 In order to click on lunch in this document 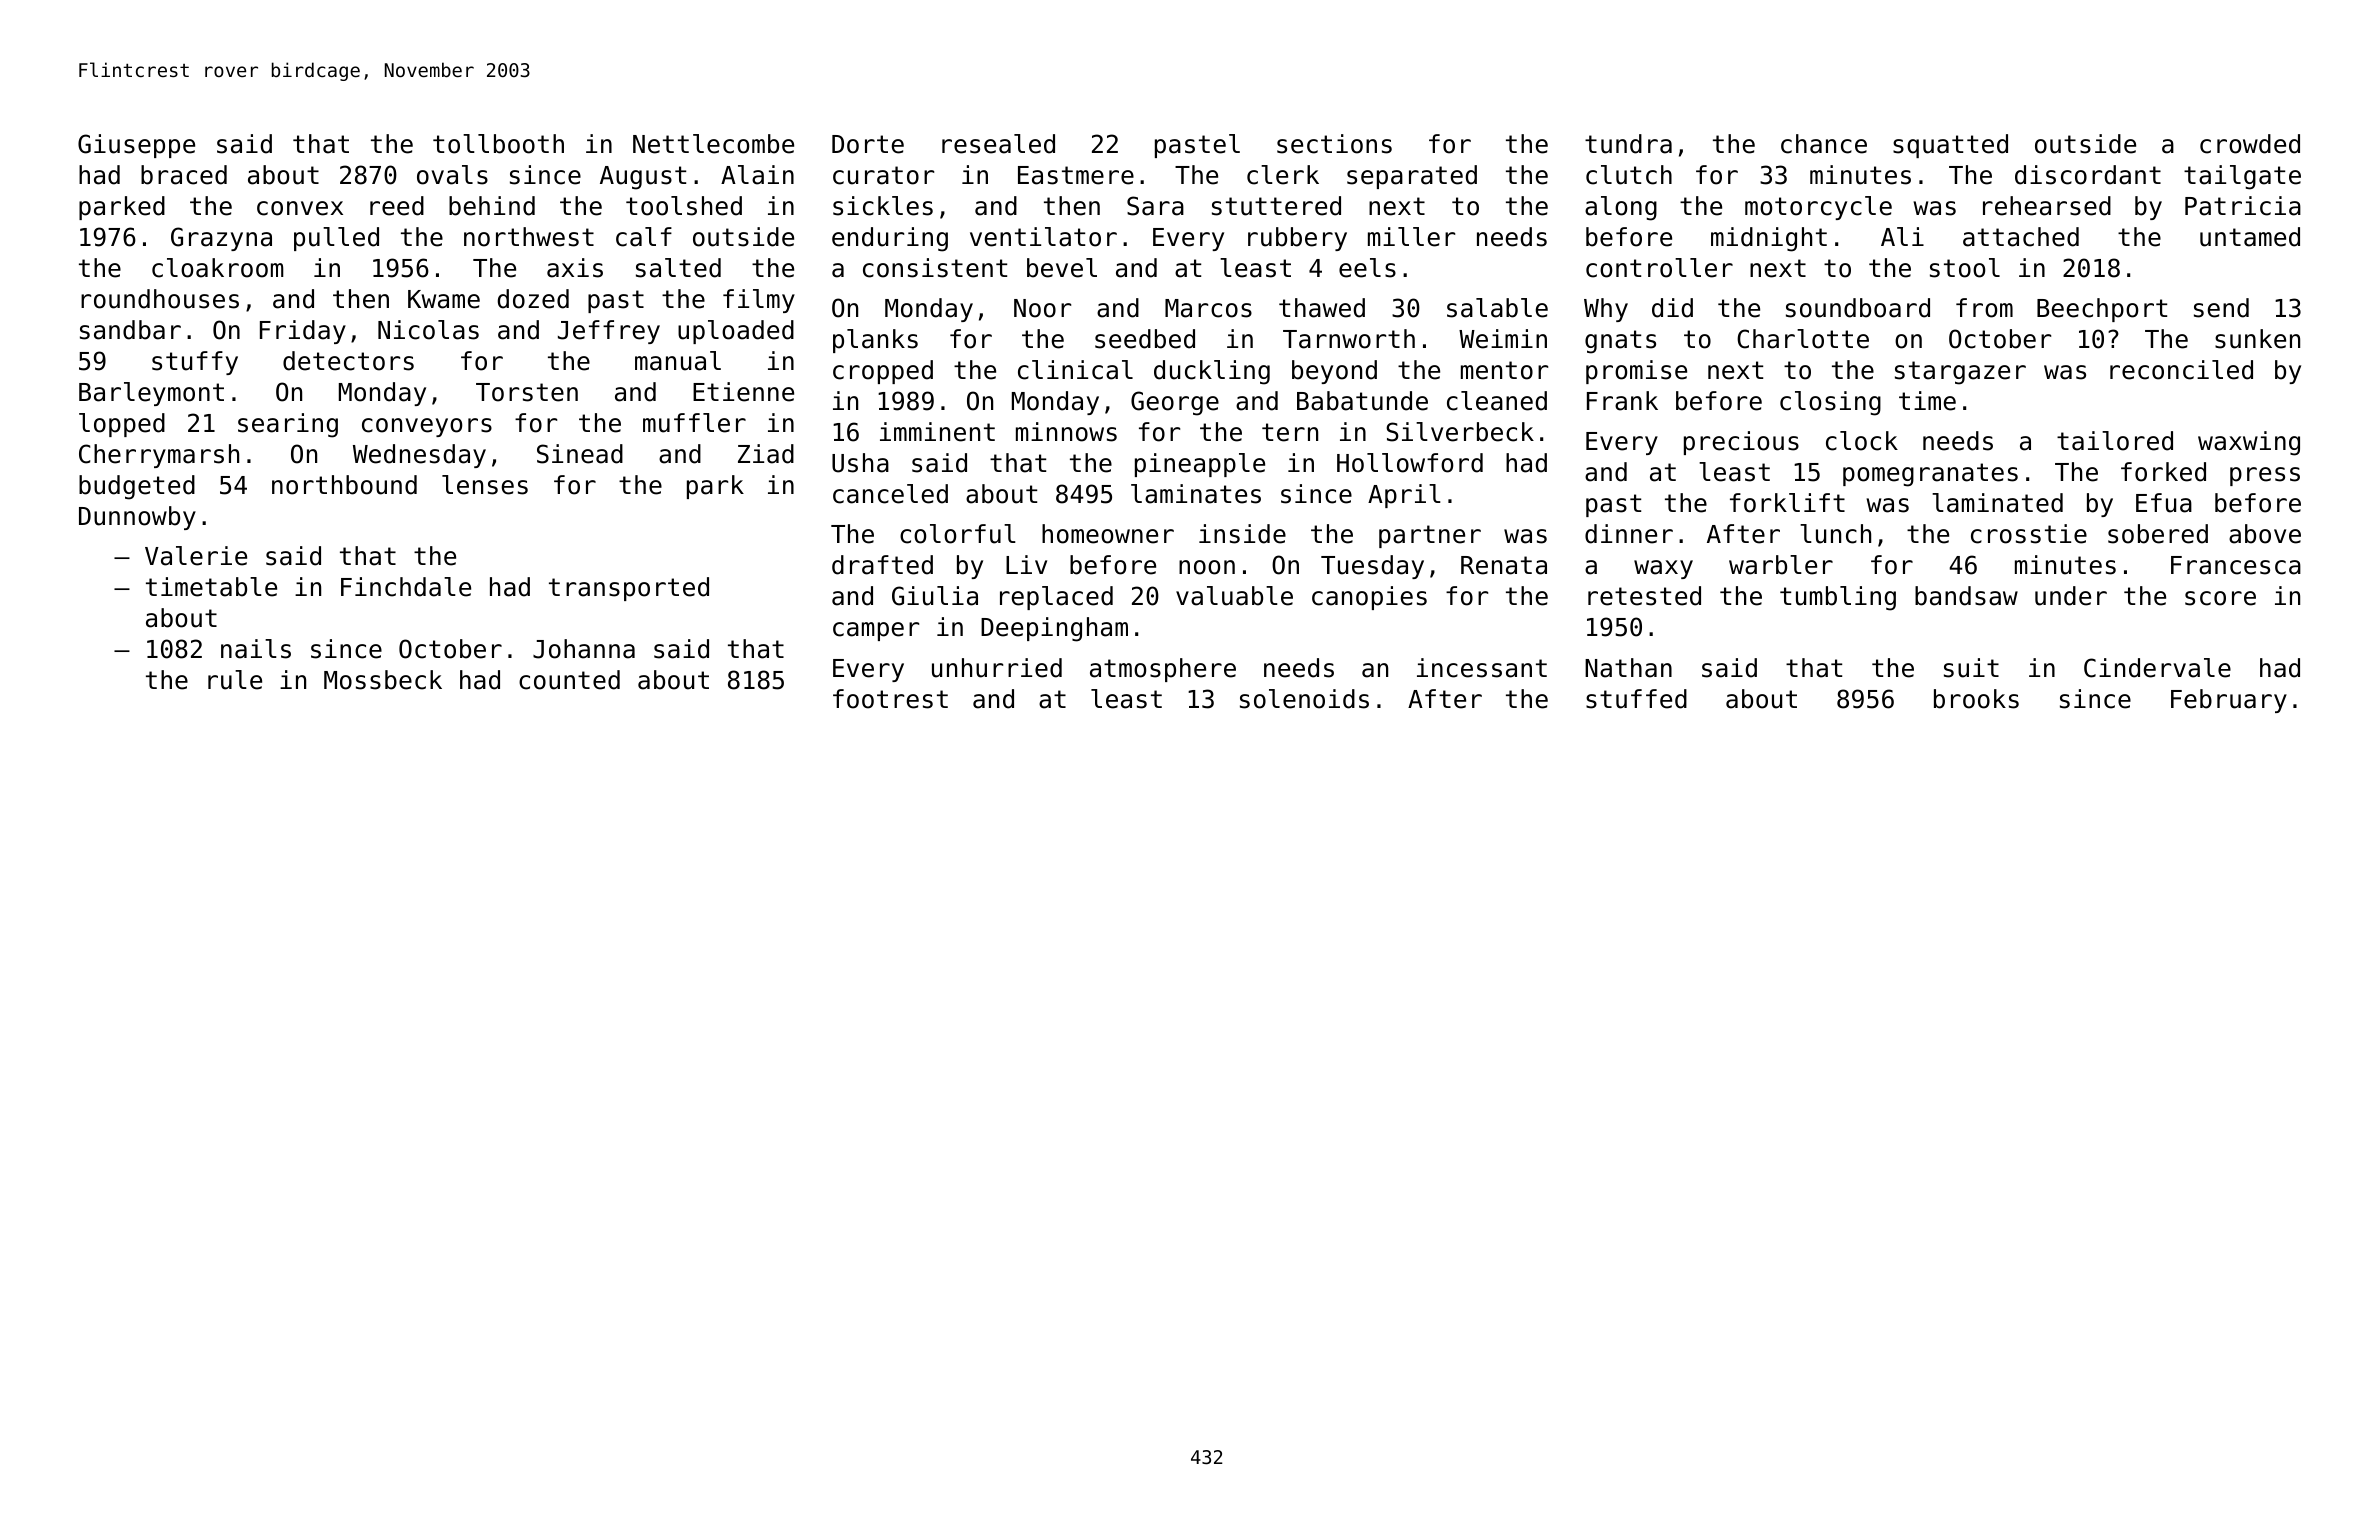, I will do `click(1835, 534)`.
